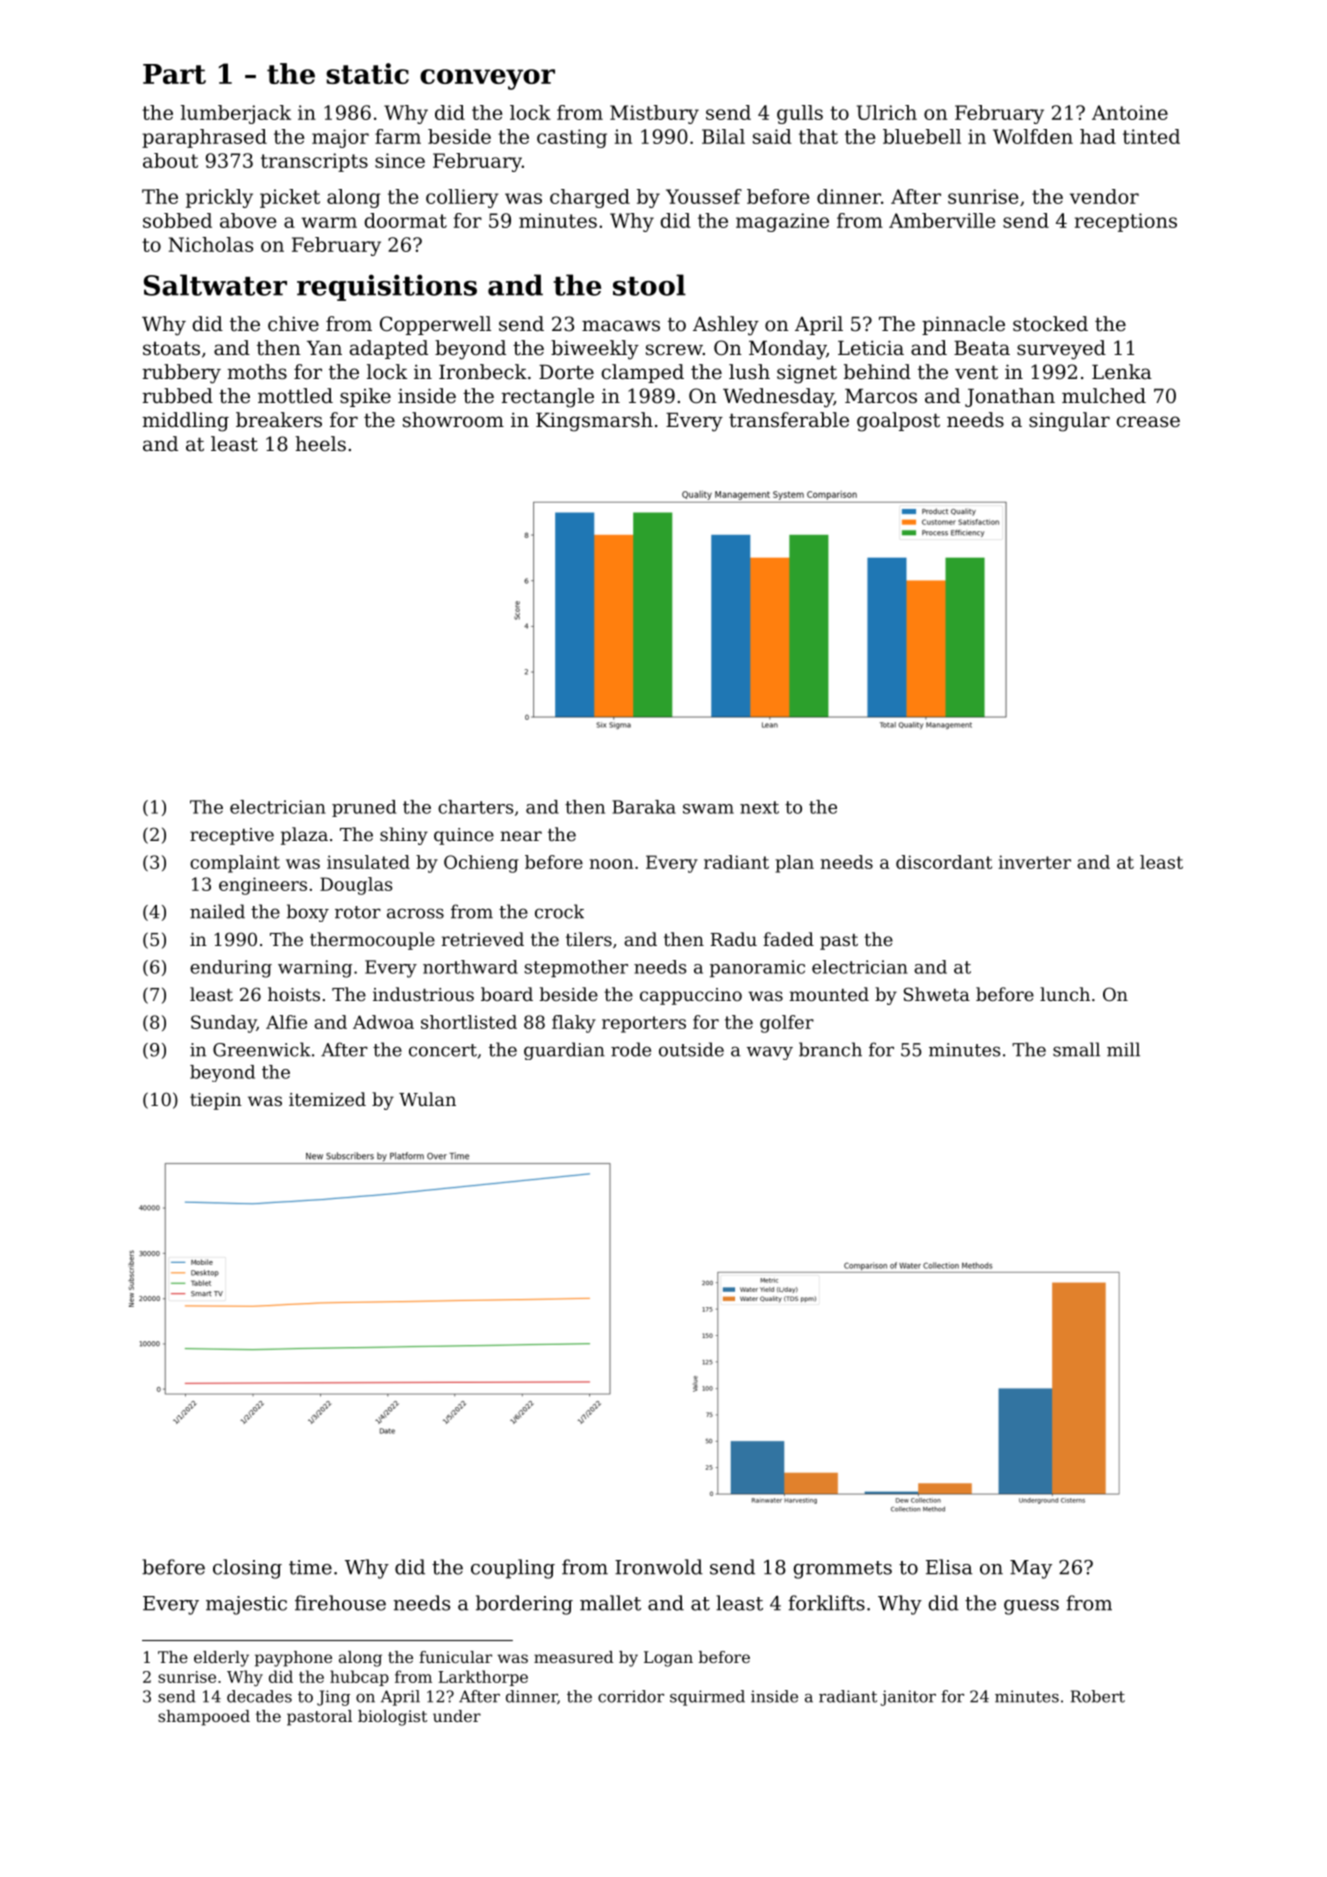  Describe the element at coordinates (830, 1049) in the page. I see `branch` at that location.
